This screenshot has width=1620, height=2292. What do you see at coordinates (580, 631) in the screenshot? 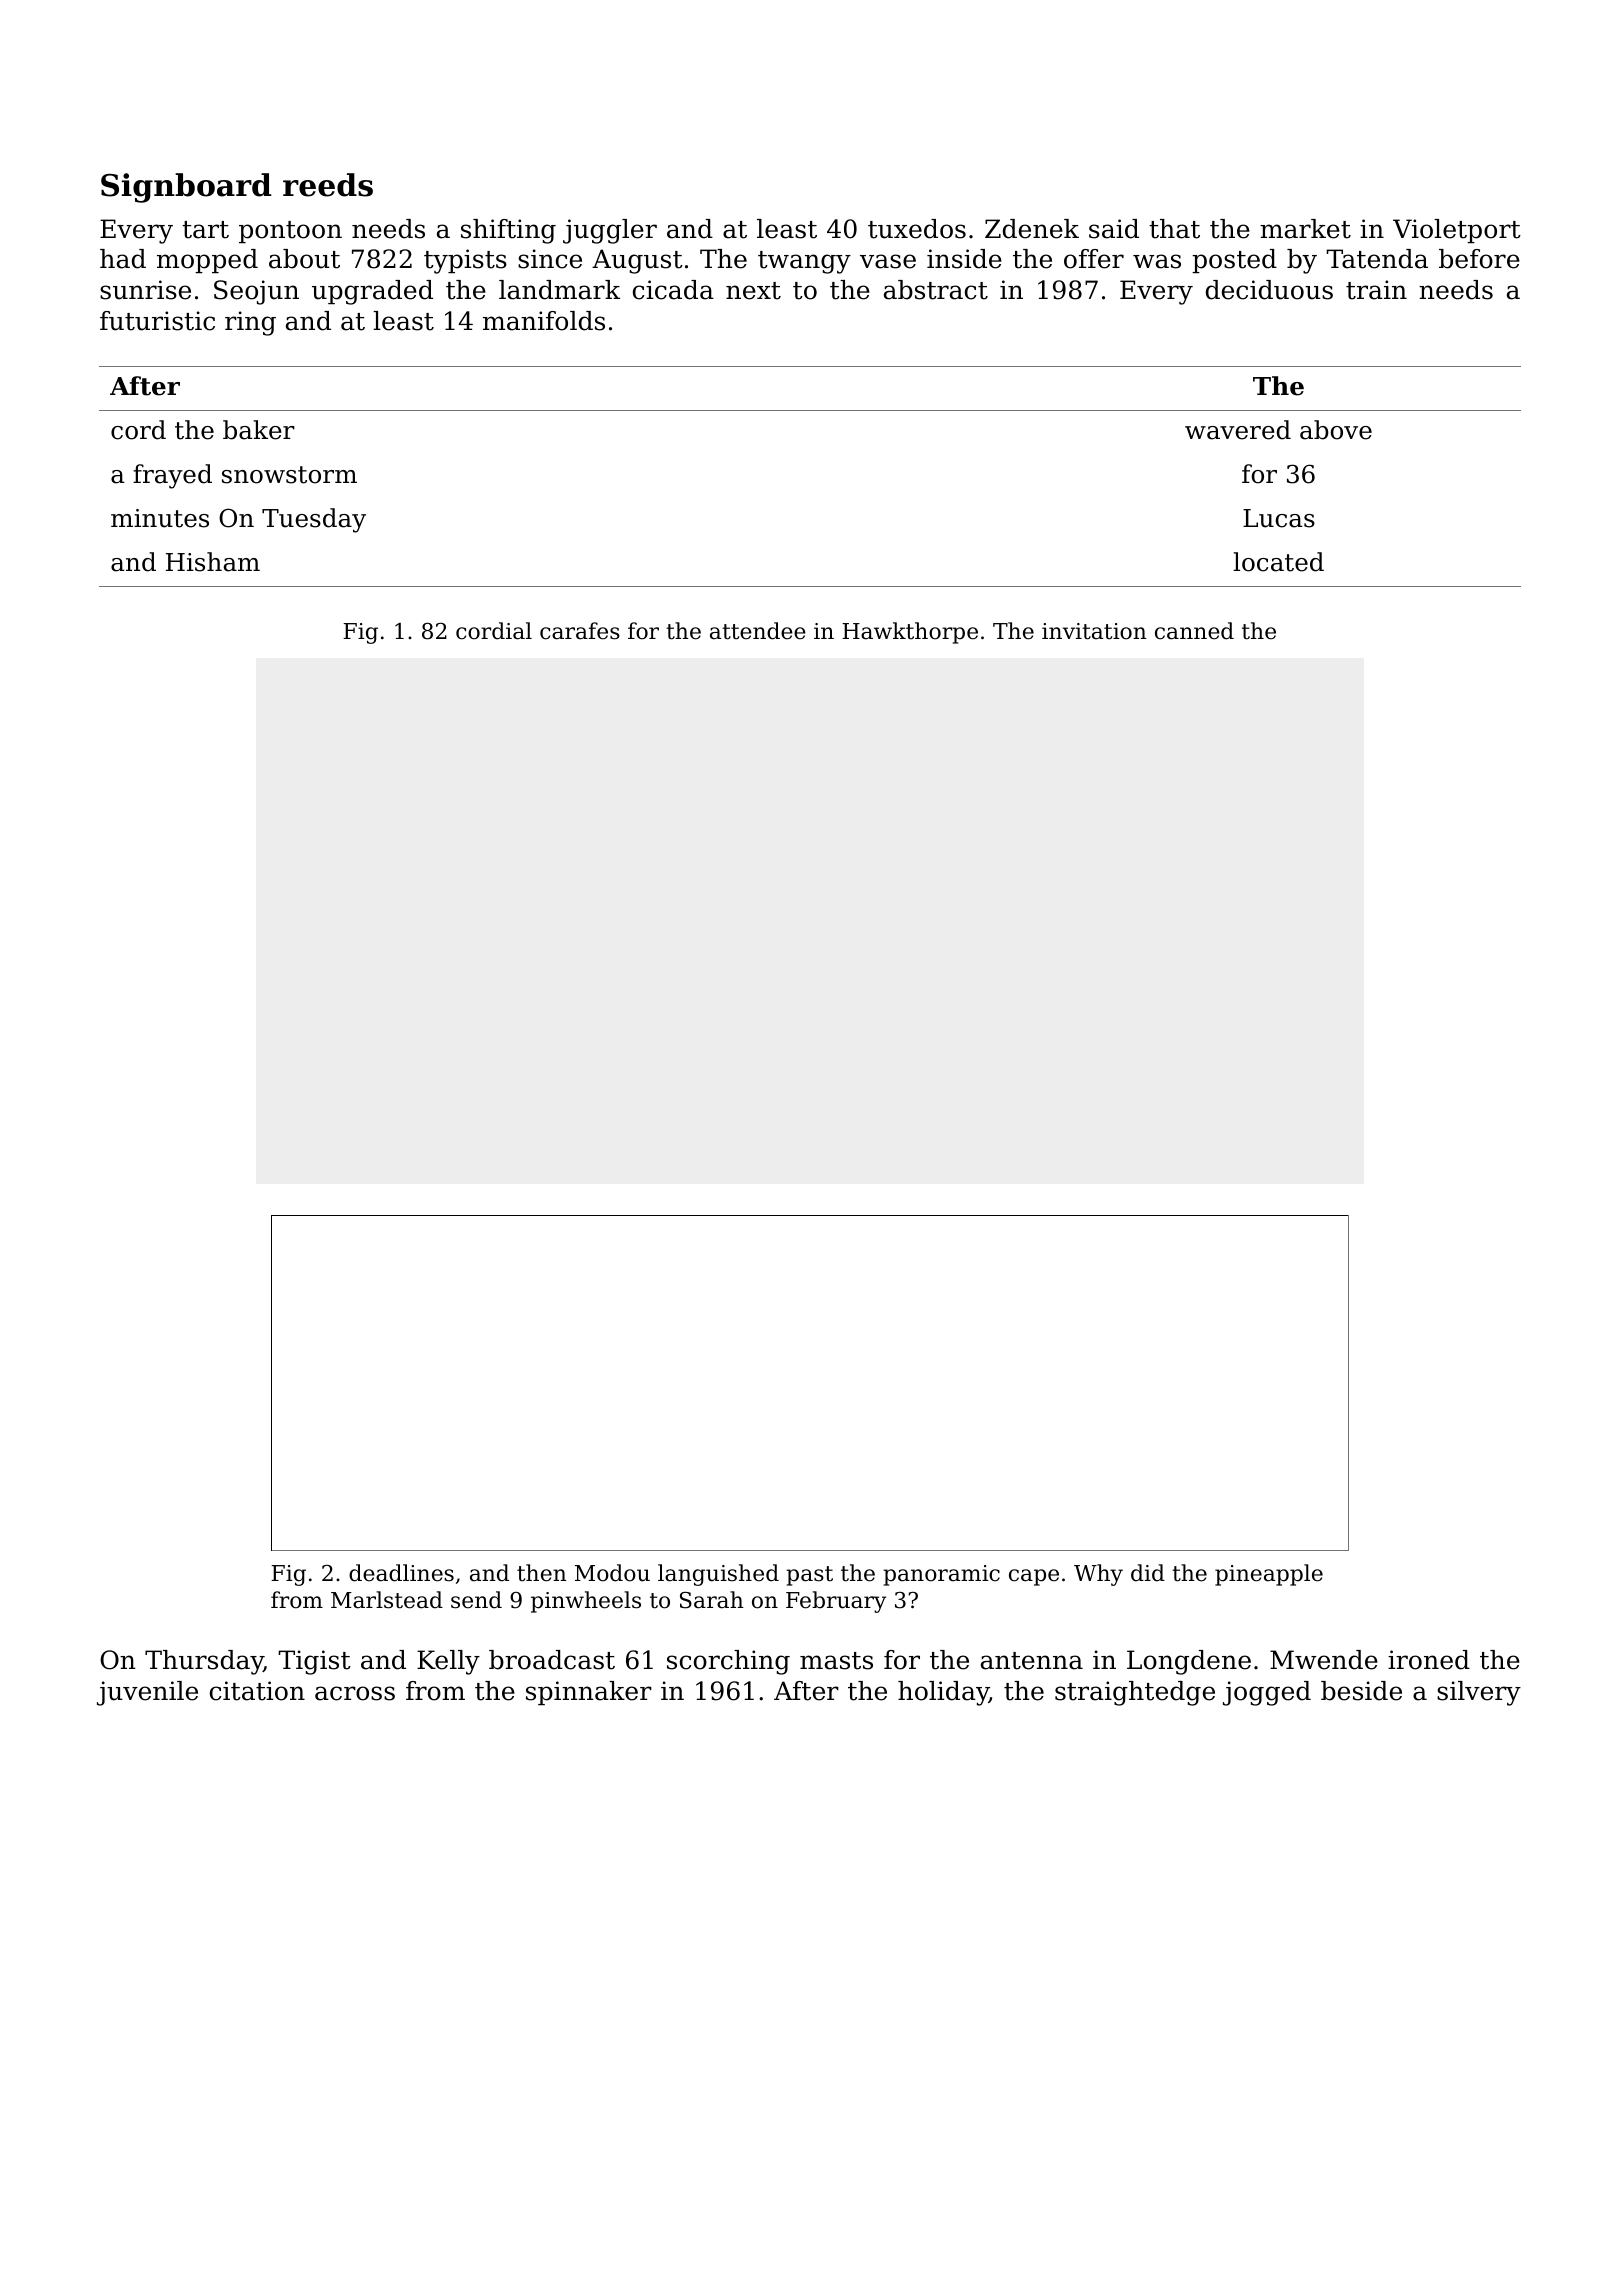
I see `carafes` at bounding box center [580, 631].
